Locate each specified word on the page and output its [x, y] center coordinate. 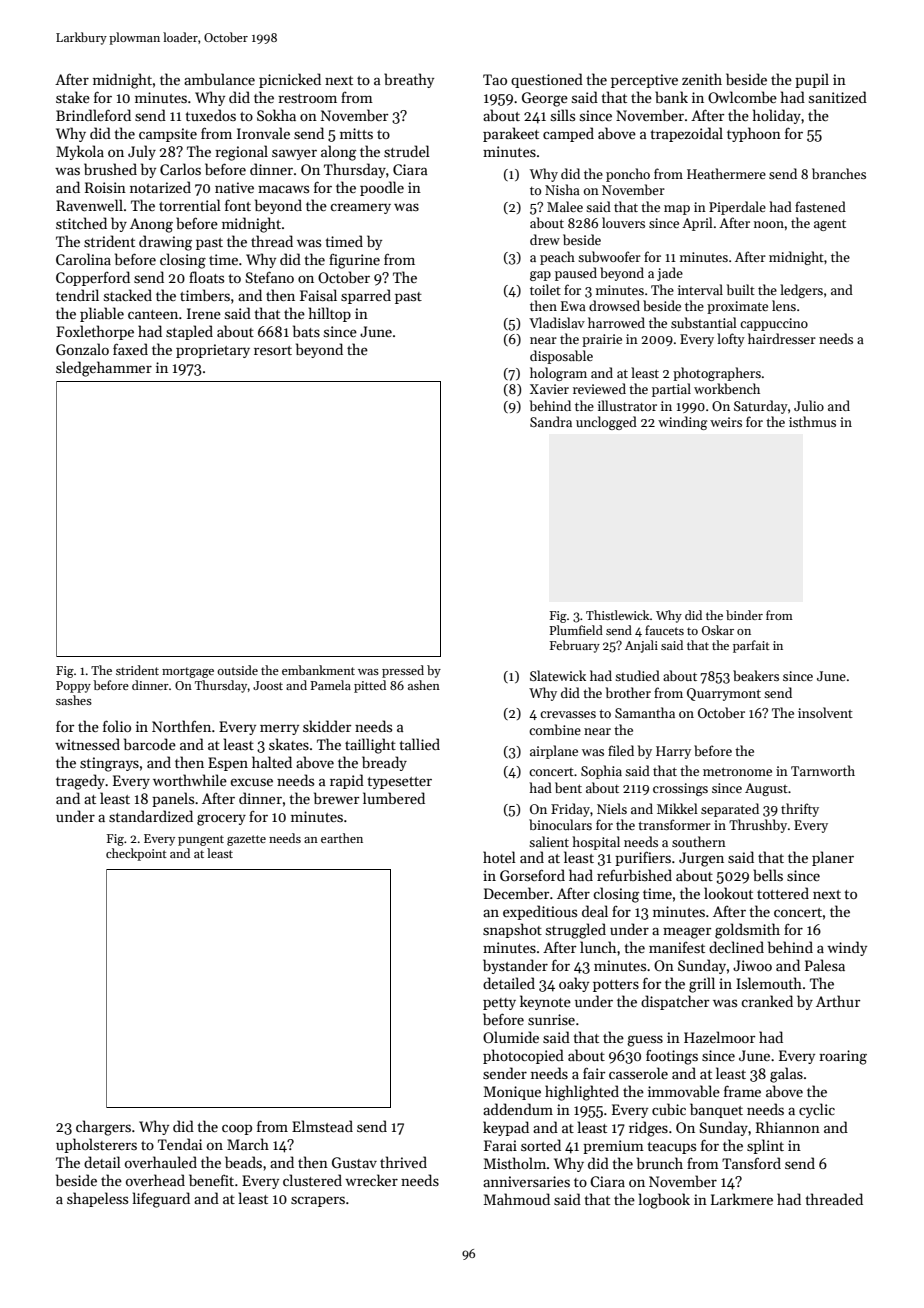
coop [237, 1129]
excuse [251, 782]
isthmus [812, 421]
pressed [403, 671]
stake [73, 97]
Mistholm [515, 1163]
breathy [409, 80]
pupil [812, 80]
